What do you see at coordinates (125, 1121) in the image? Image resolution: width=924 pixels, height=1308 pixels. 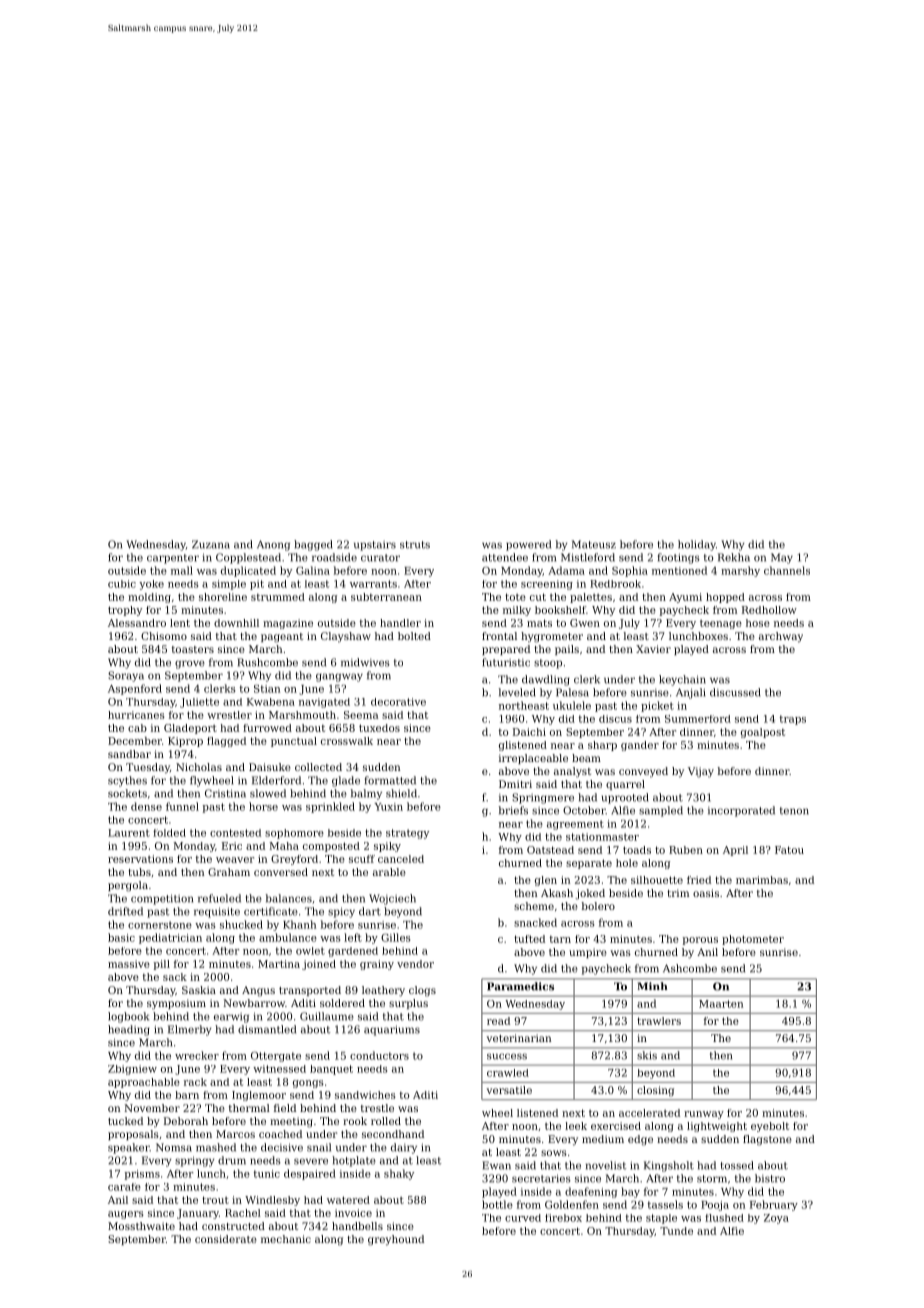 I see `tucked` at bounding box center [125, 1121].
